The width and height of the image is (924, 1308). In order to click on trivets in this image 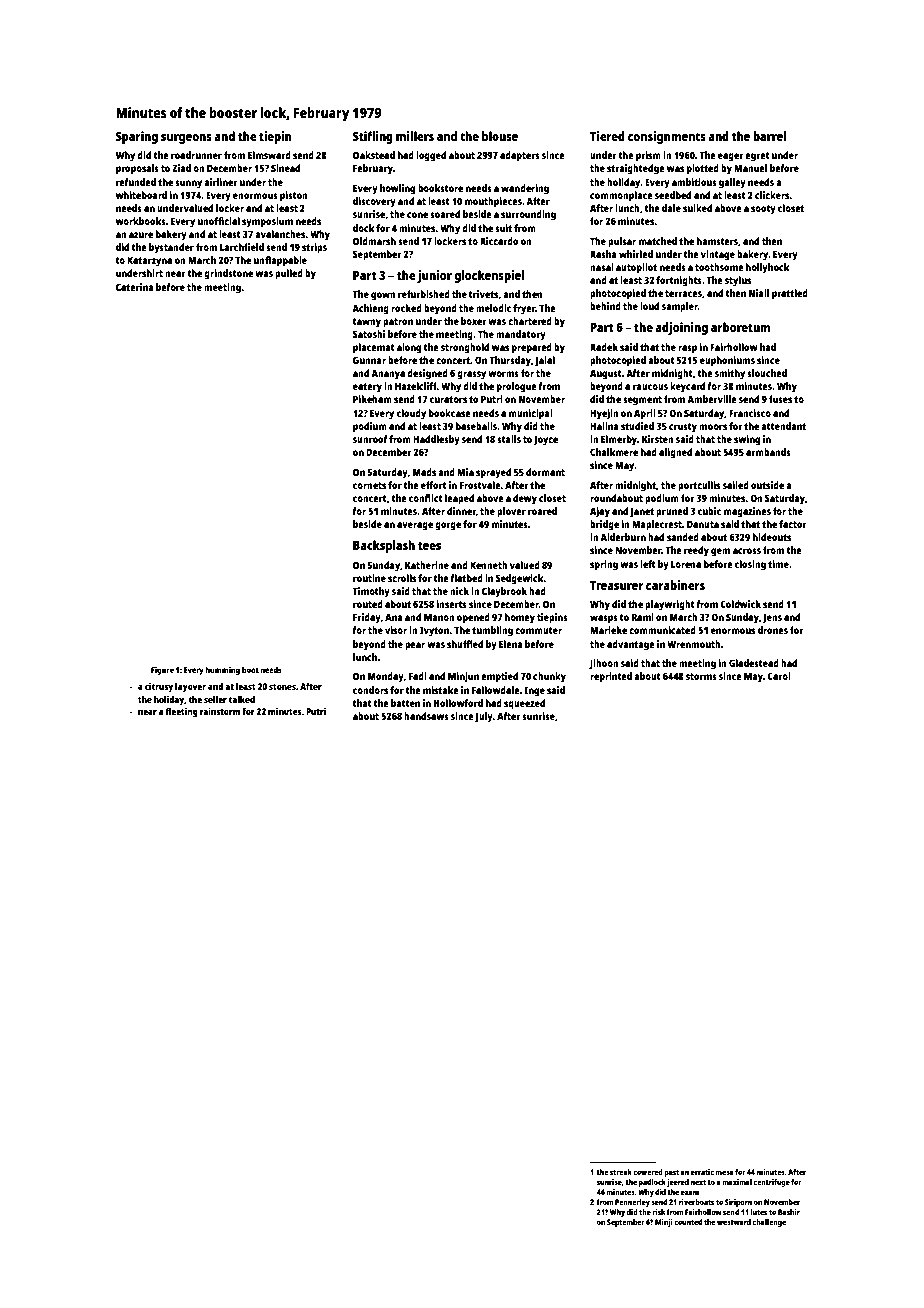, I will do `click(483, 294)`.
